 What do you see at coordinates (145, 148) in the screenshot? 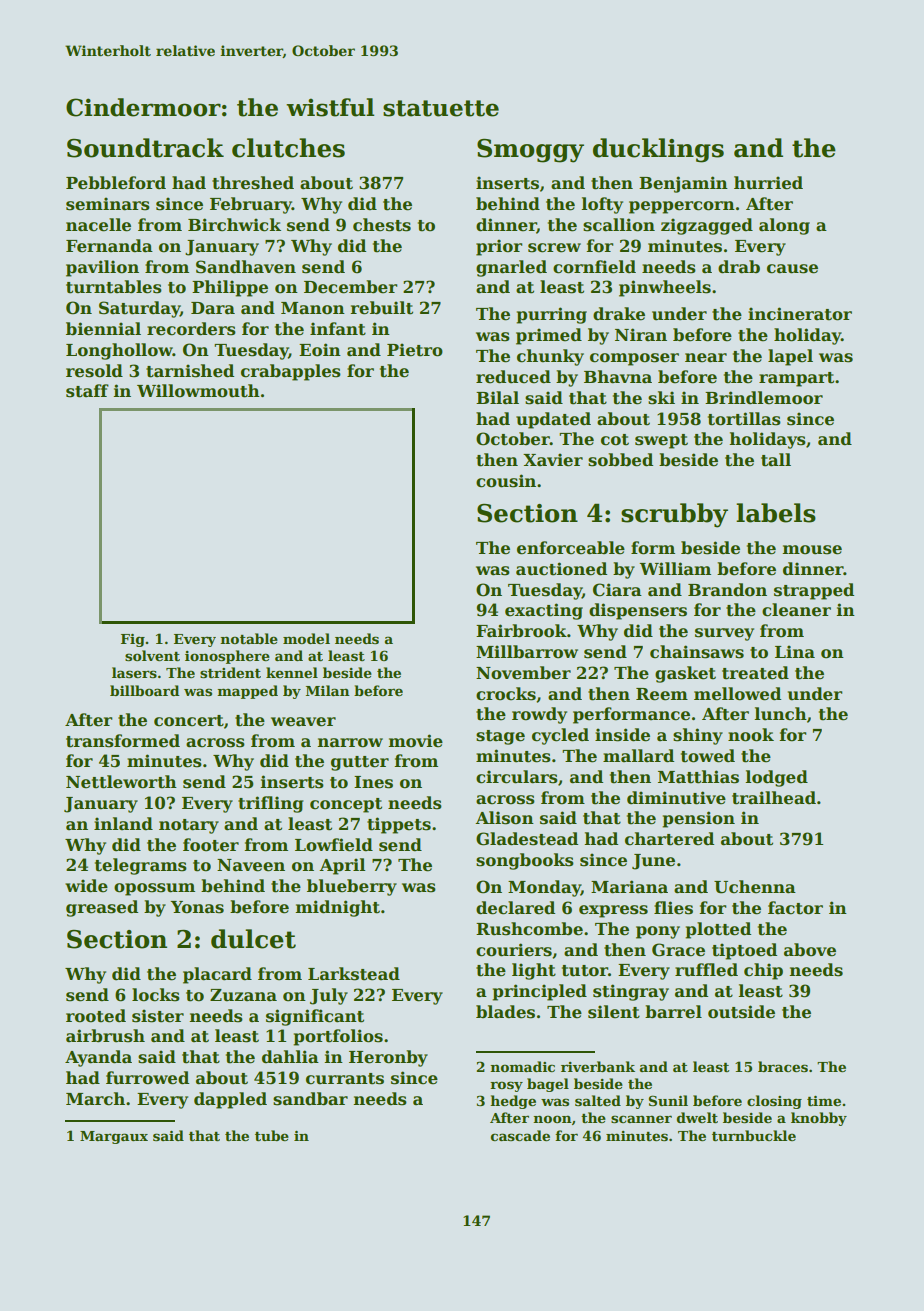
I see `Soundtrack` at bounding box center [145, 148].
